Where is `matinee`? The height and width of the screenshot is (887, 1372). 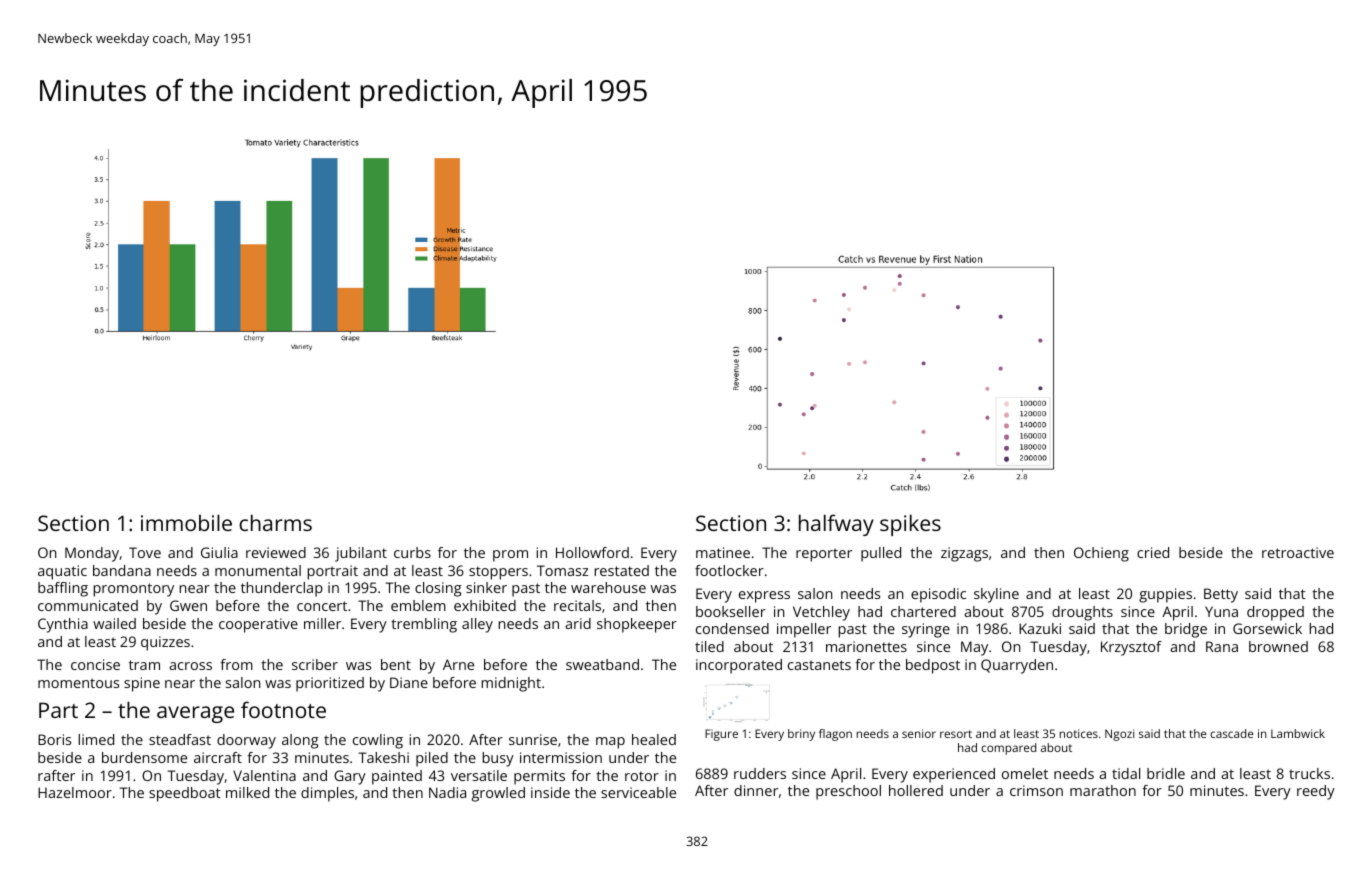
matinee is located at coordinates (723, 552).
